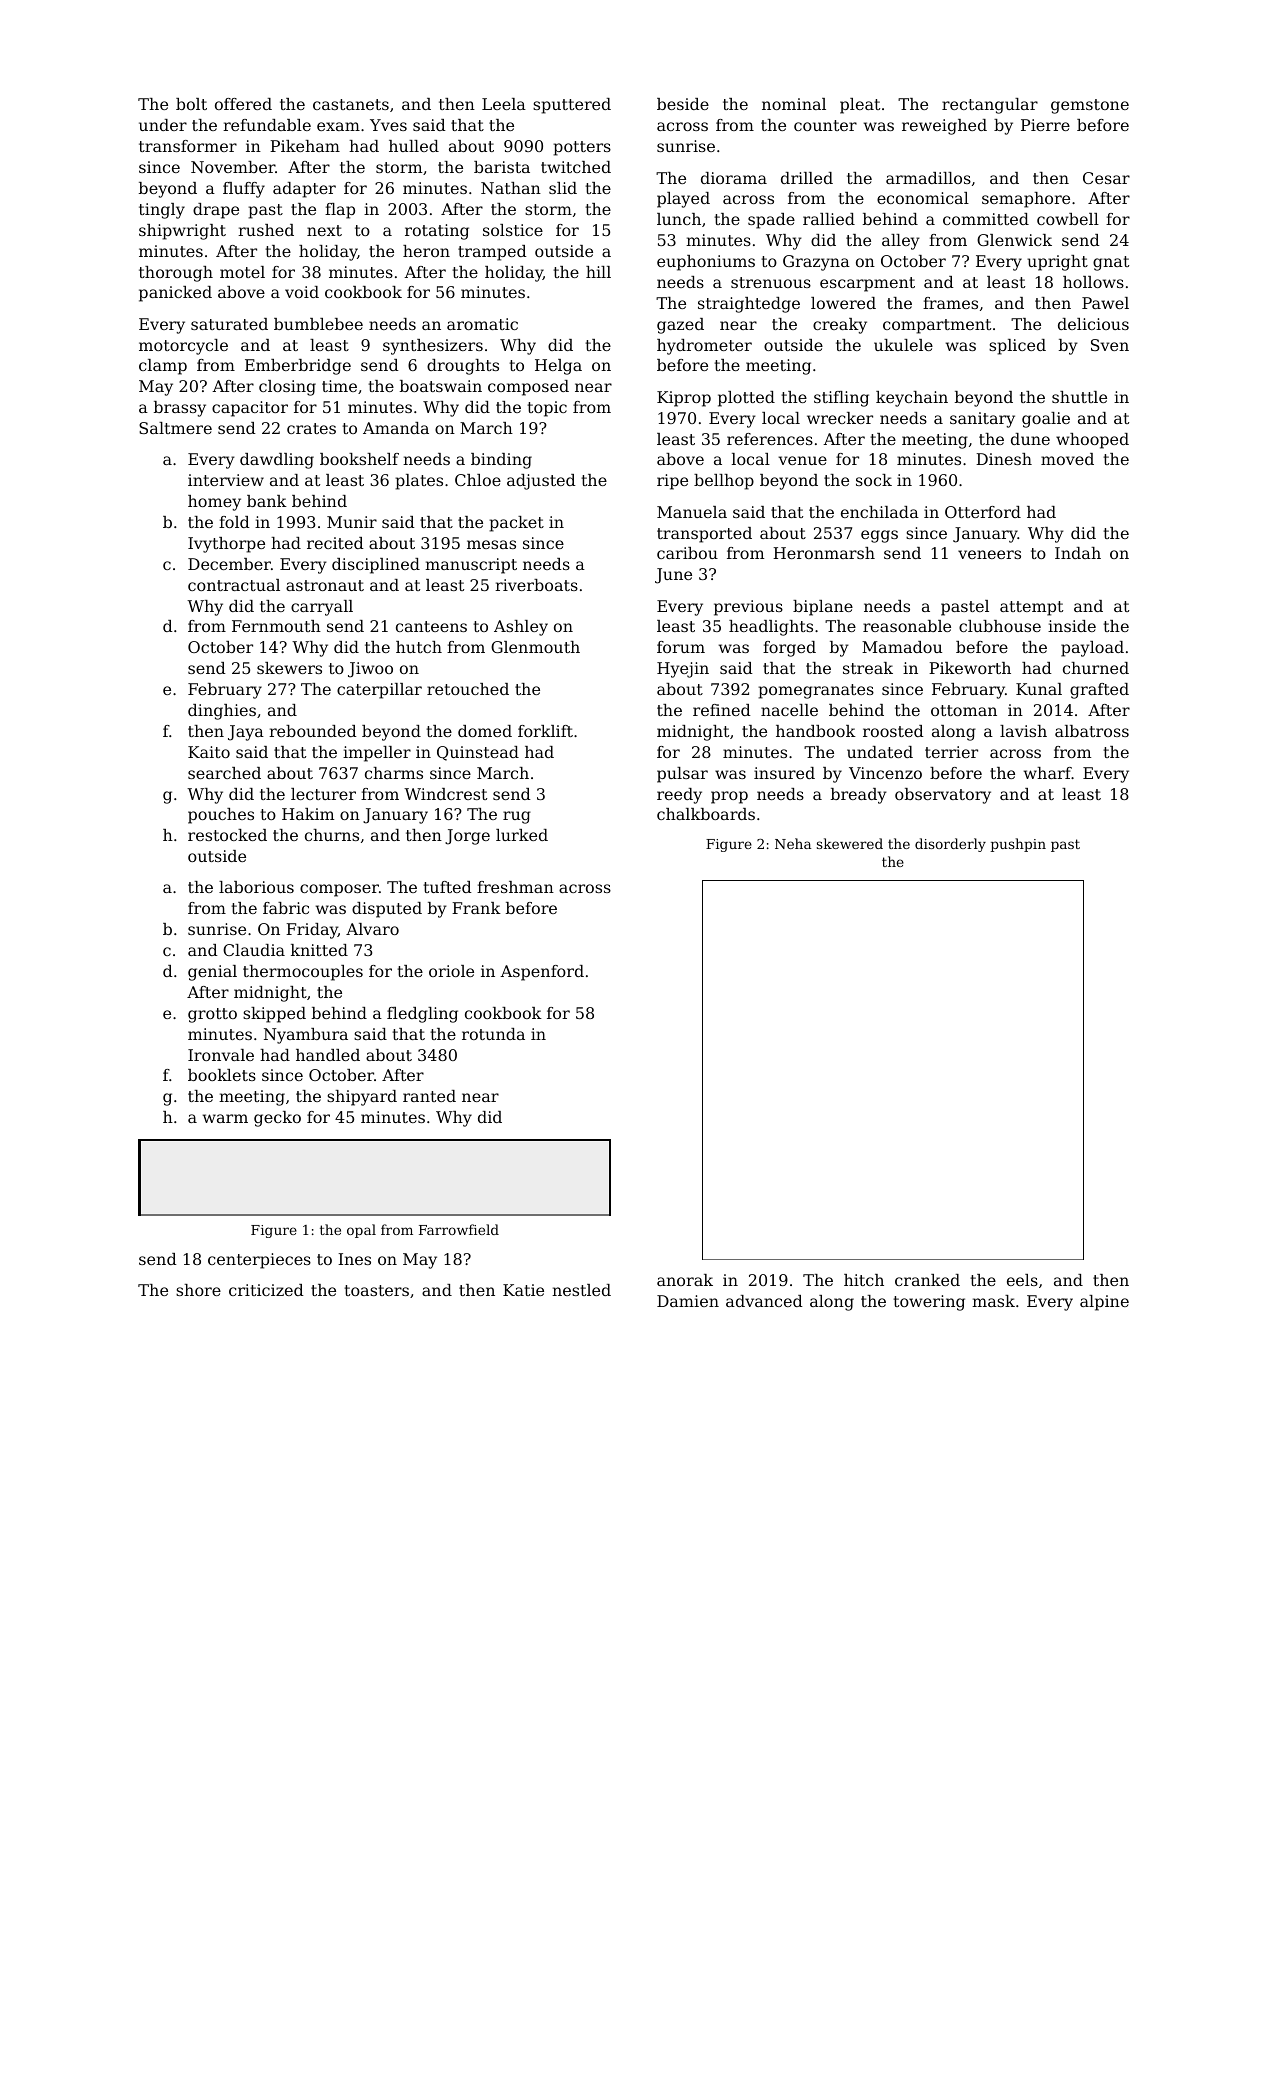 This screenshot has height=2089, width=1268. What do you see at coordinates (175, 428) in the screenshot?
I see `Saltmere` at bounding box center [175, 428].
